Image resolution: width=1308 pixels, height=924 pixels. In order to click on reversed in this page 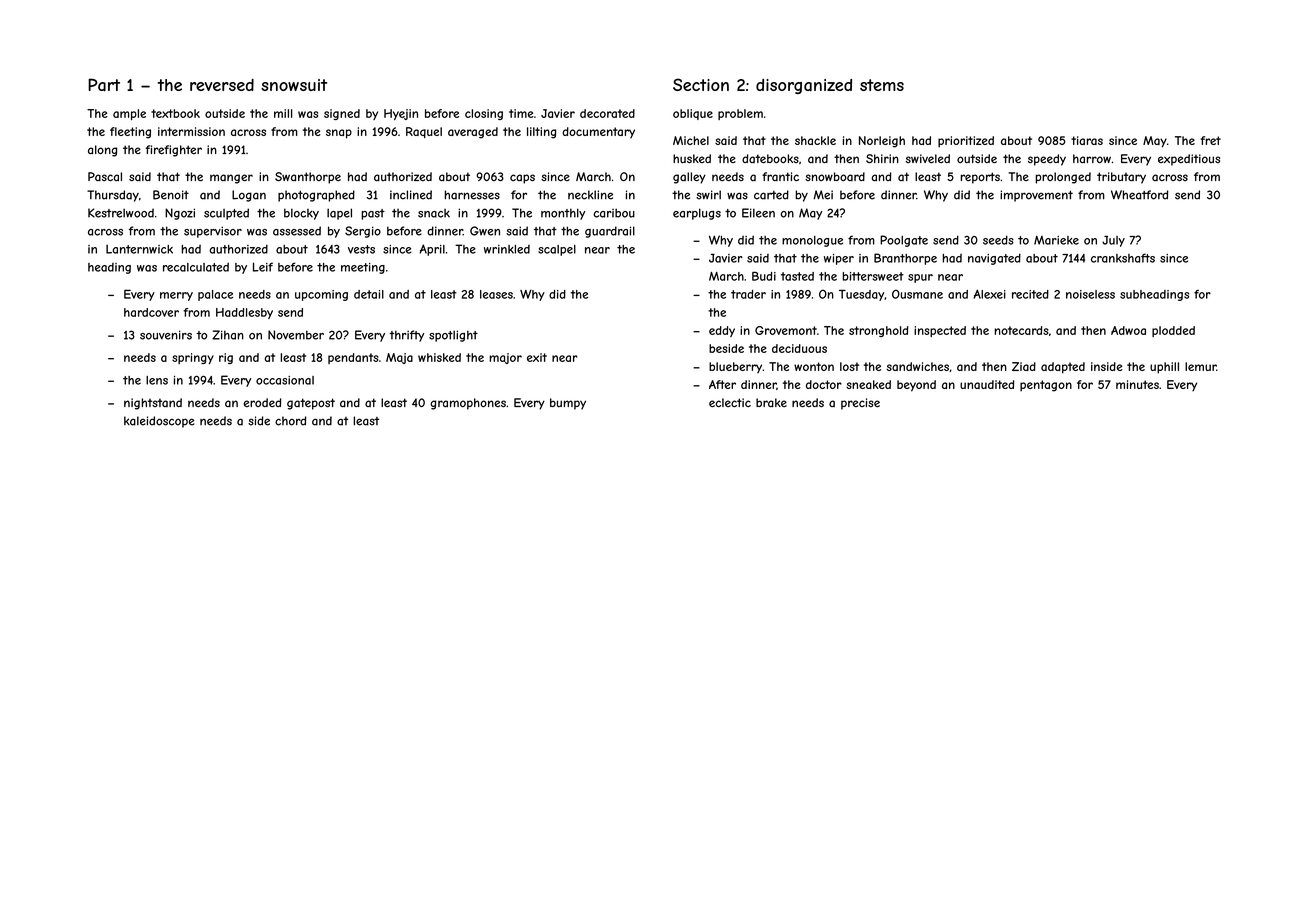, I will do `click(222, 85)`.
